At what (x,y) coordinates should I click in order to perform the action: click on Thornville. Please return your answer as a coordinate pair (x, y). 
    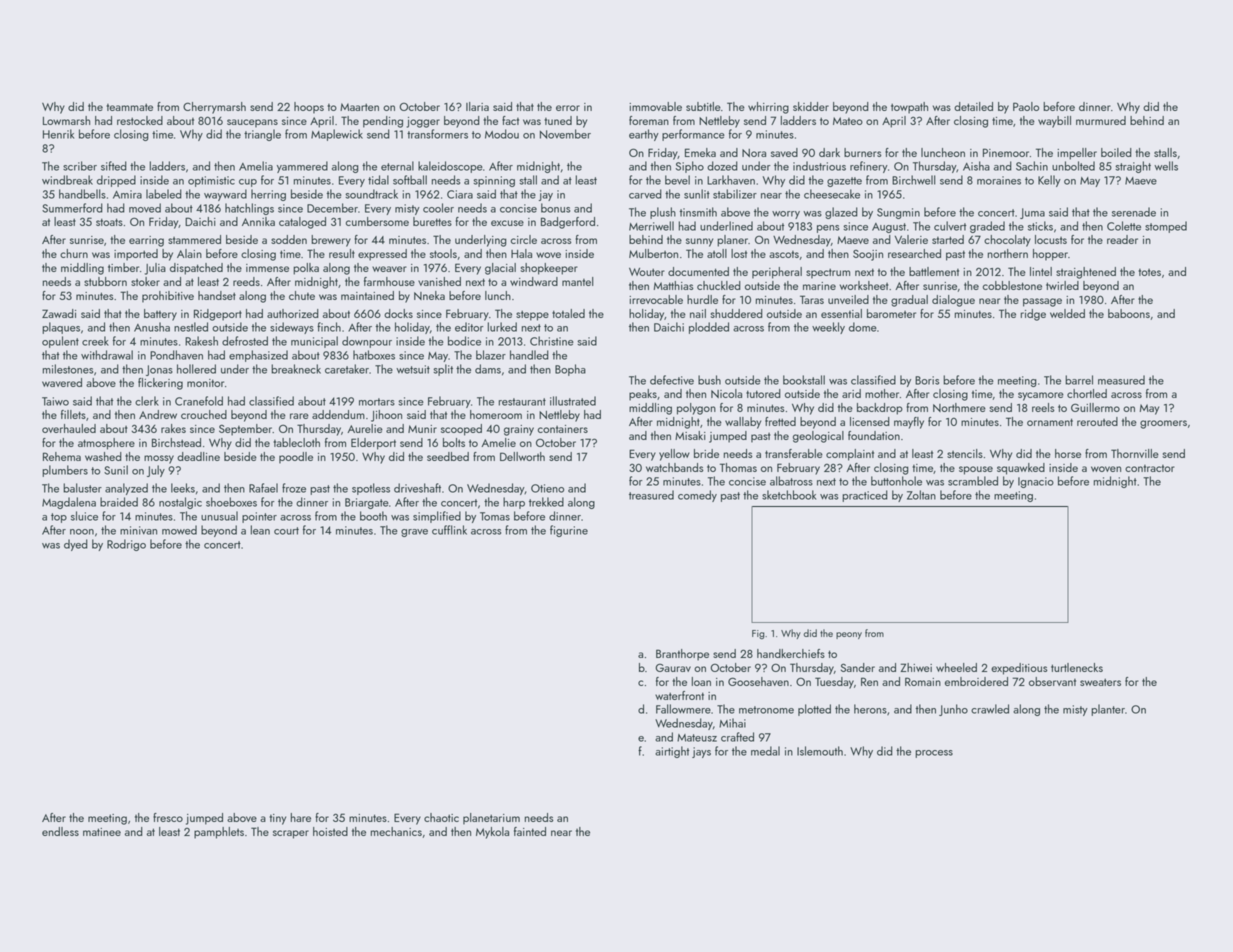
    Looking at the image, I should click on (1135, 453).
